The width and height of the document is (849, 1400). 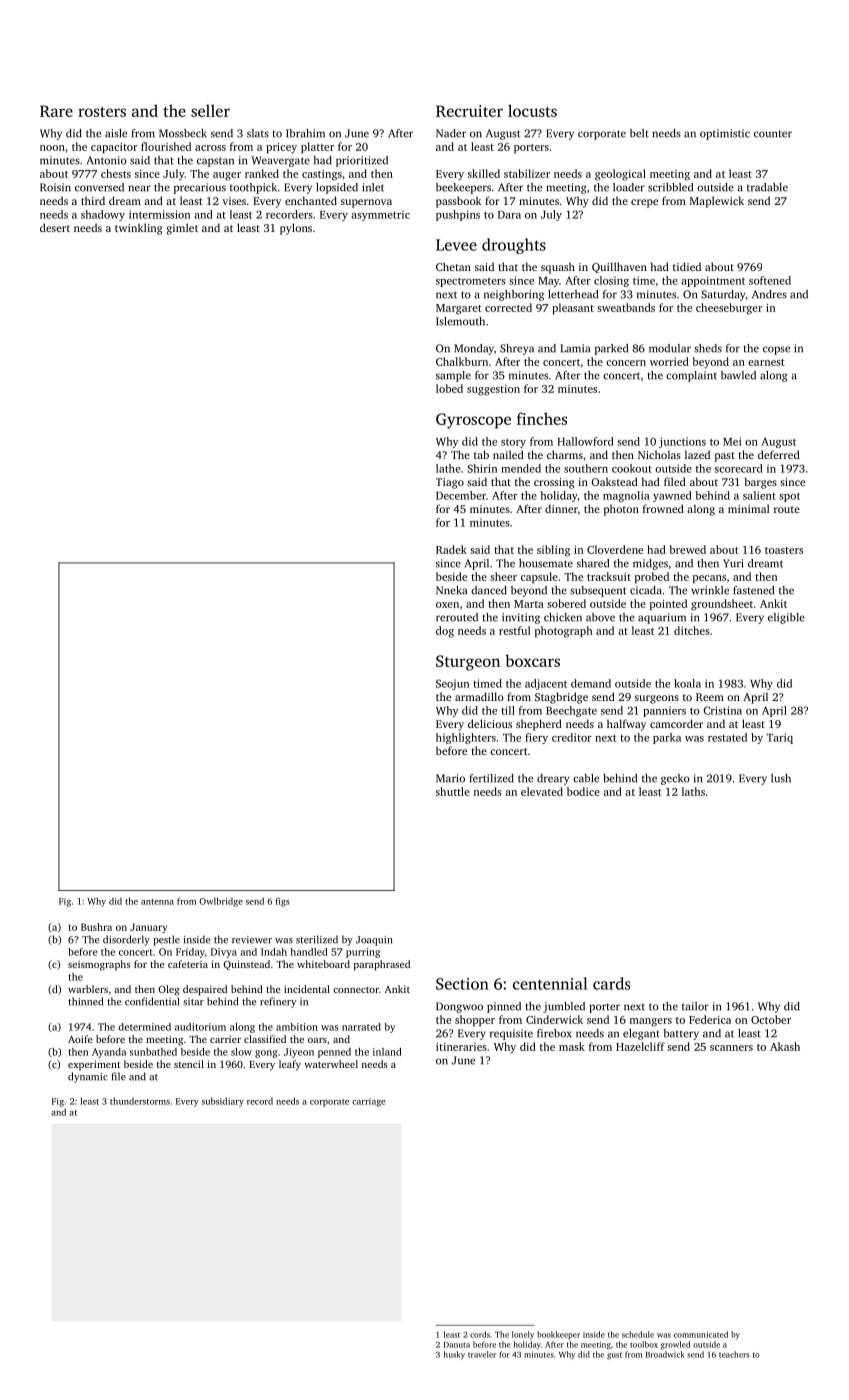 What do you see at coordinates (532, 110) in the document?
I see `locusts` at bounding box center [532, 110].
